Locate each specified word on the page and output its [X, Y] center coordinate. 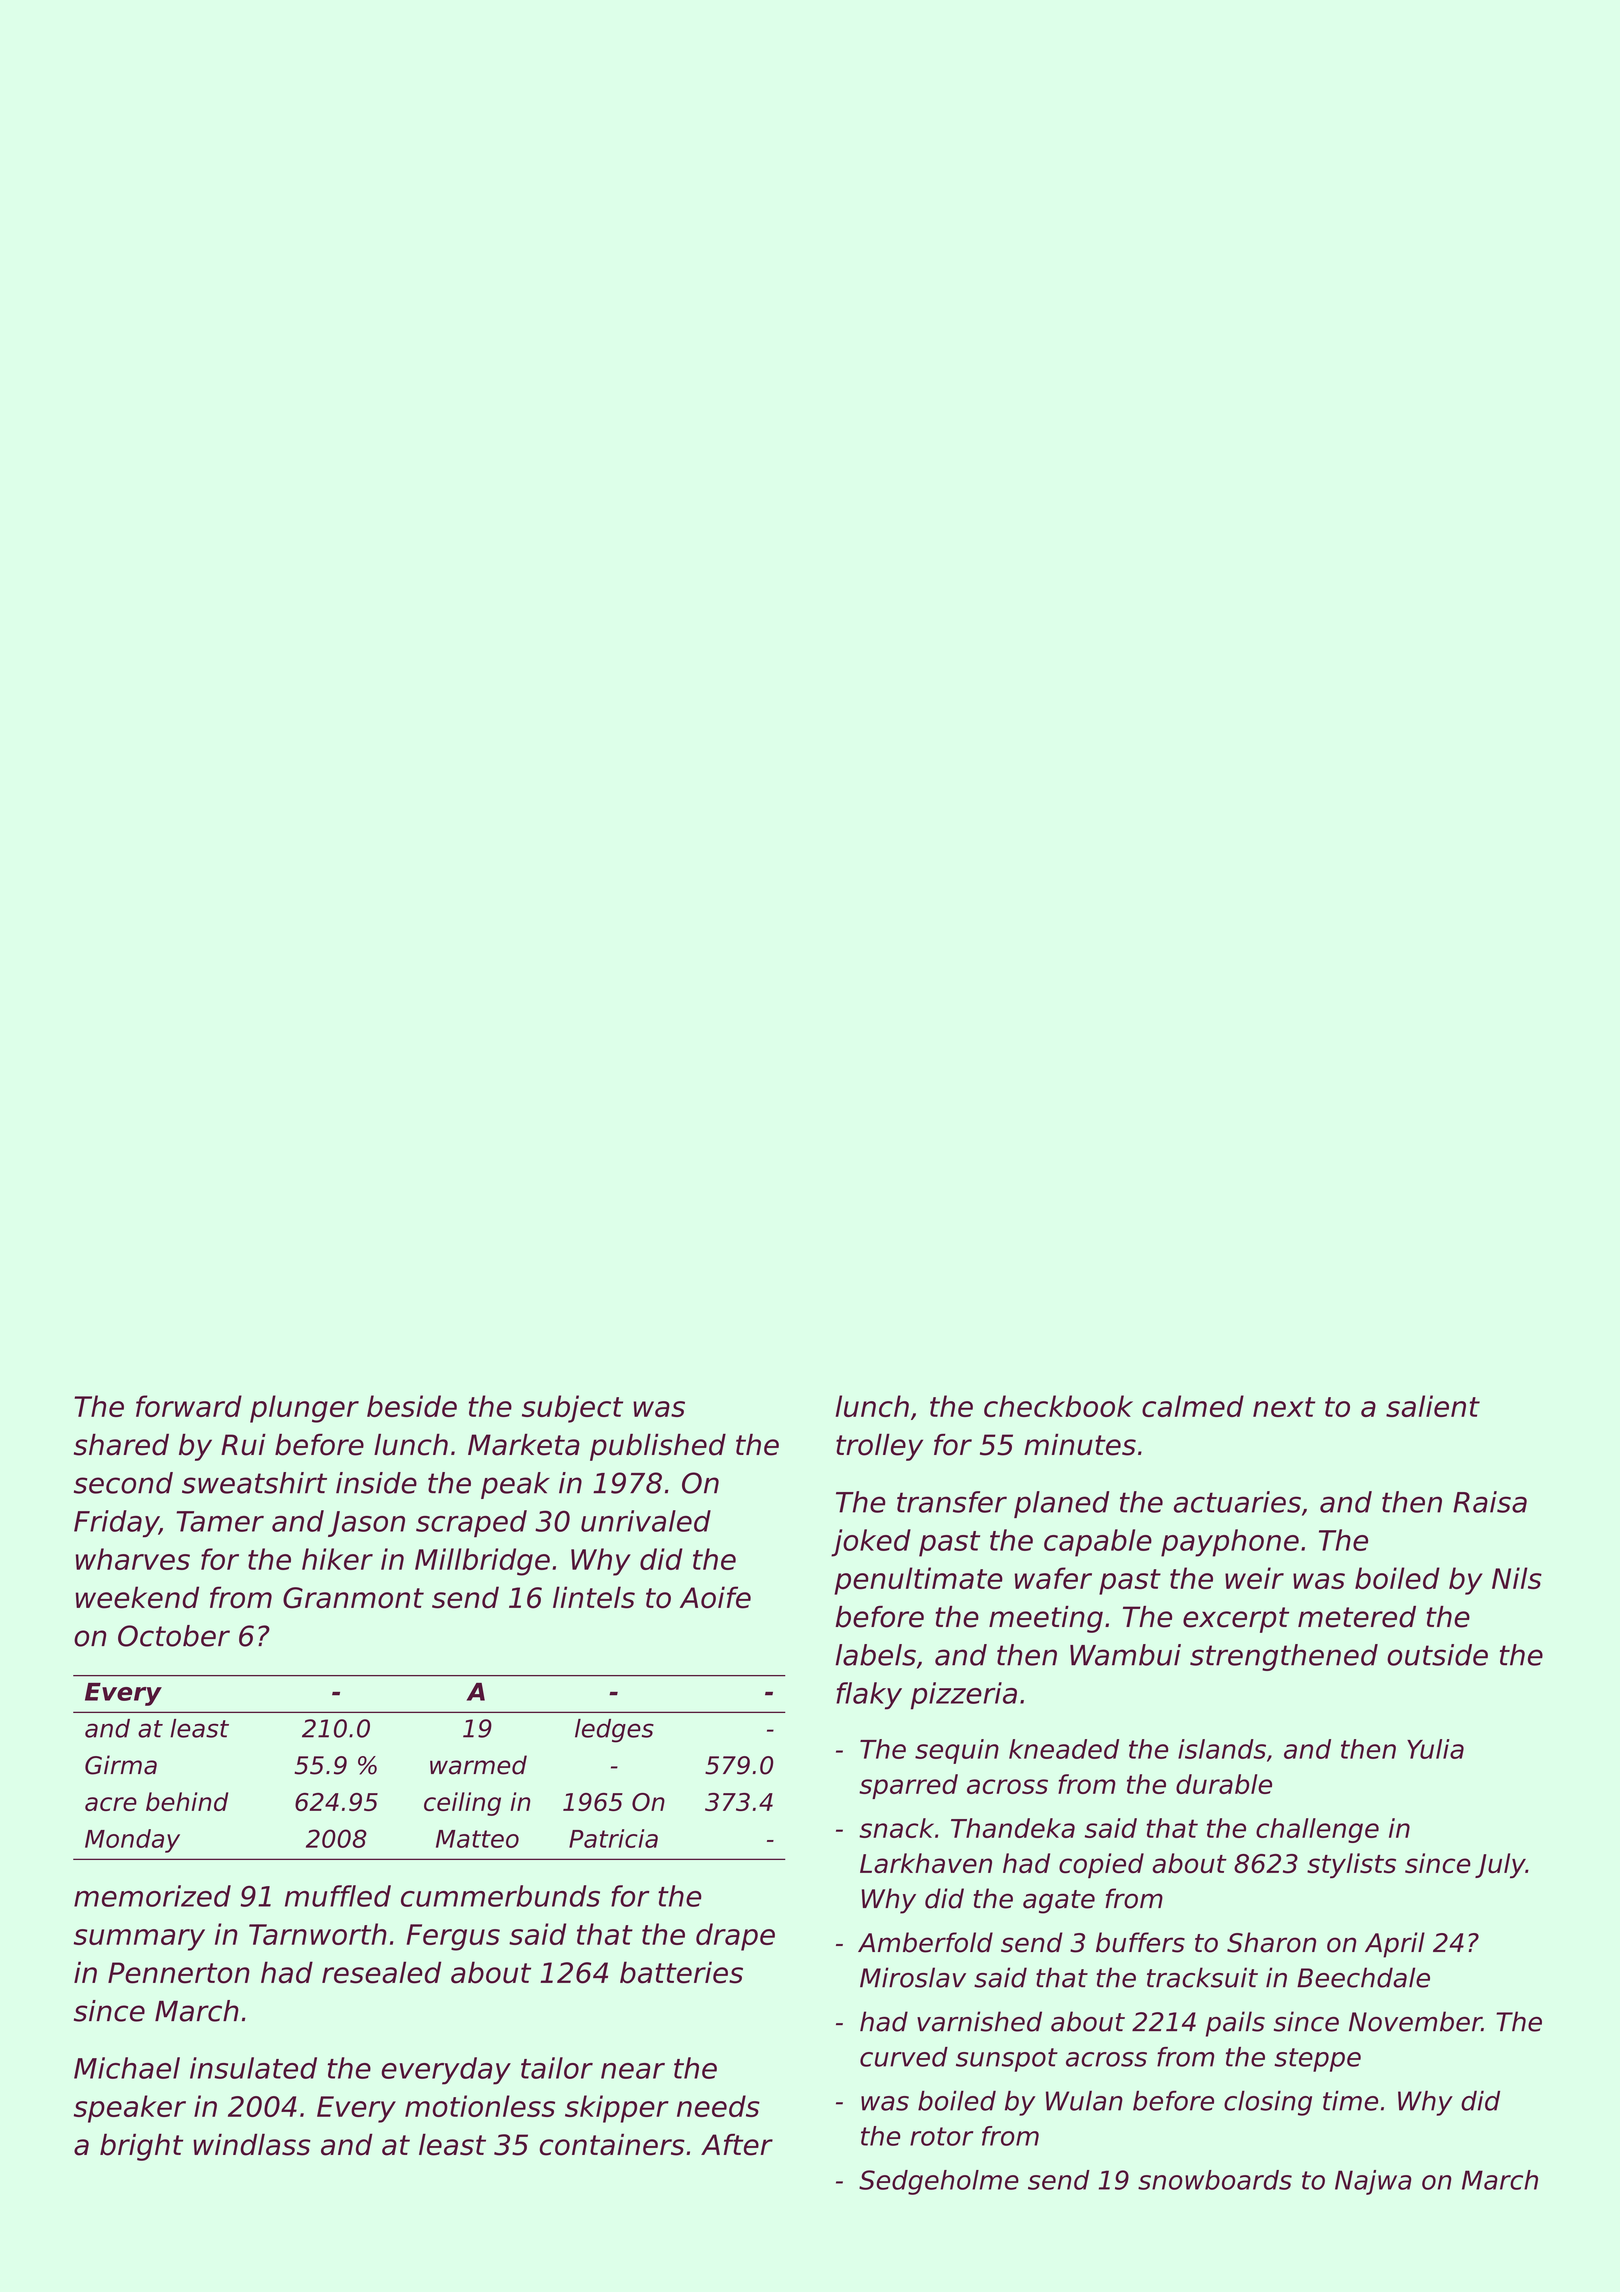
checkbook [1058, 1406]
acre [111, 1804]
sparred [908, 1786]
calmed [1193, 1406]
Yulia [1435, 1749]
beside [412, 1406]
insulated [253, 2068]
